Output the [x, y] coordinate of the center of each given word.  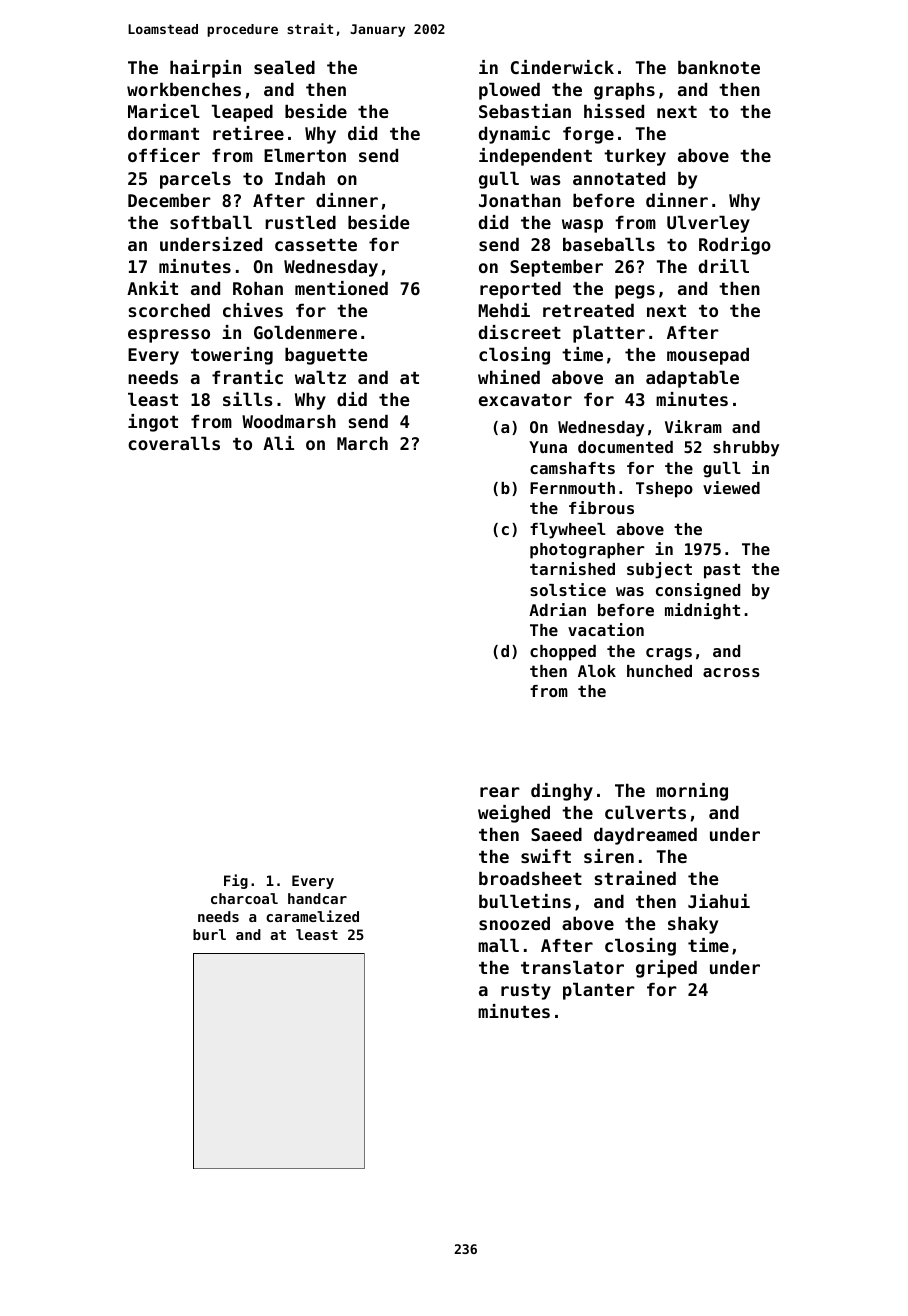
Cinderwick [562, 67]
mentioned [341, 288]
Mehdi [504, 310]
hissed [614, 111]
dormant [163, 133]
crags [669, 654]
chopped [563, 653]
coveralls [174, 443]
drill [724, 266]
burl [209, 934]
